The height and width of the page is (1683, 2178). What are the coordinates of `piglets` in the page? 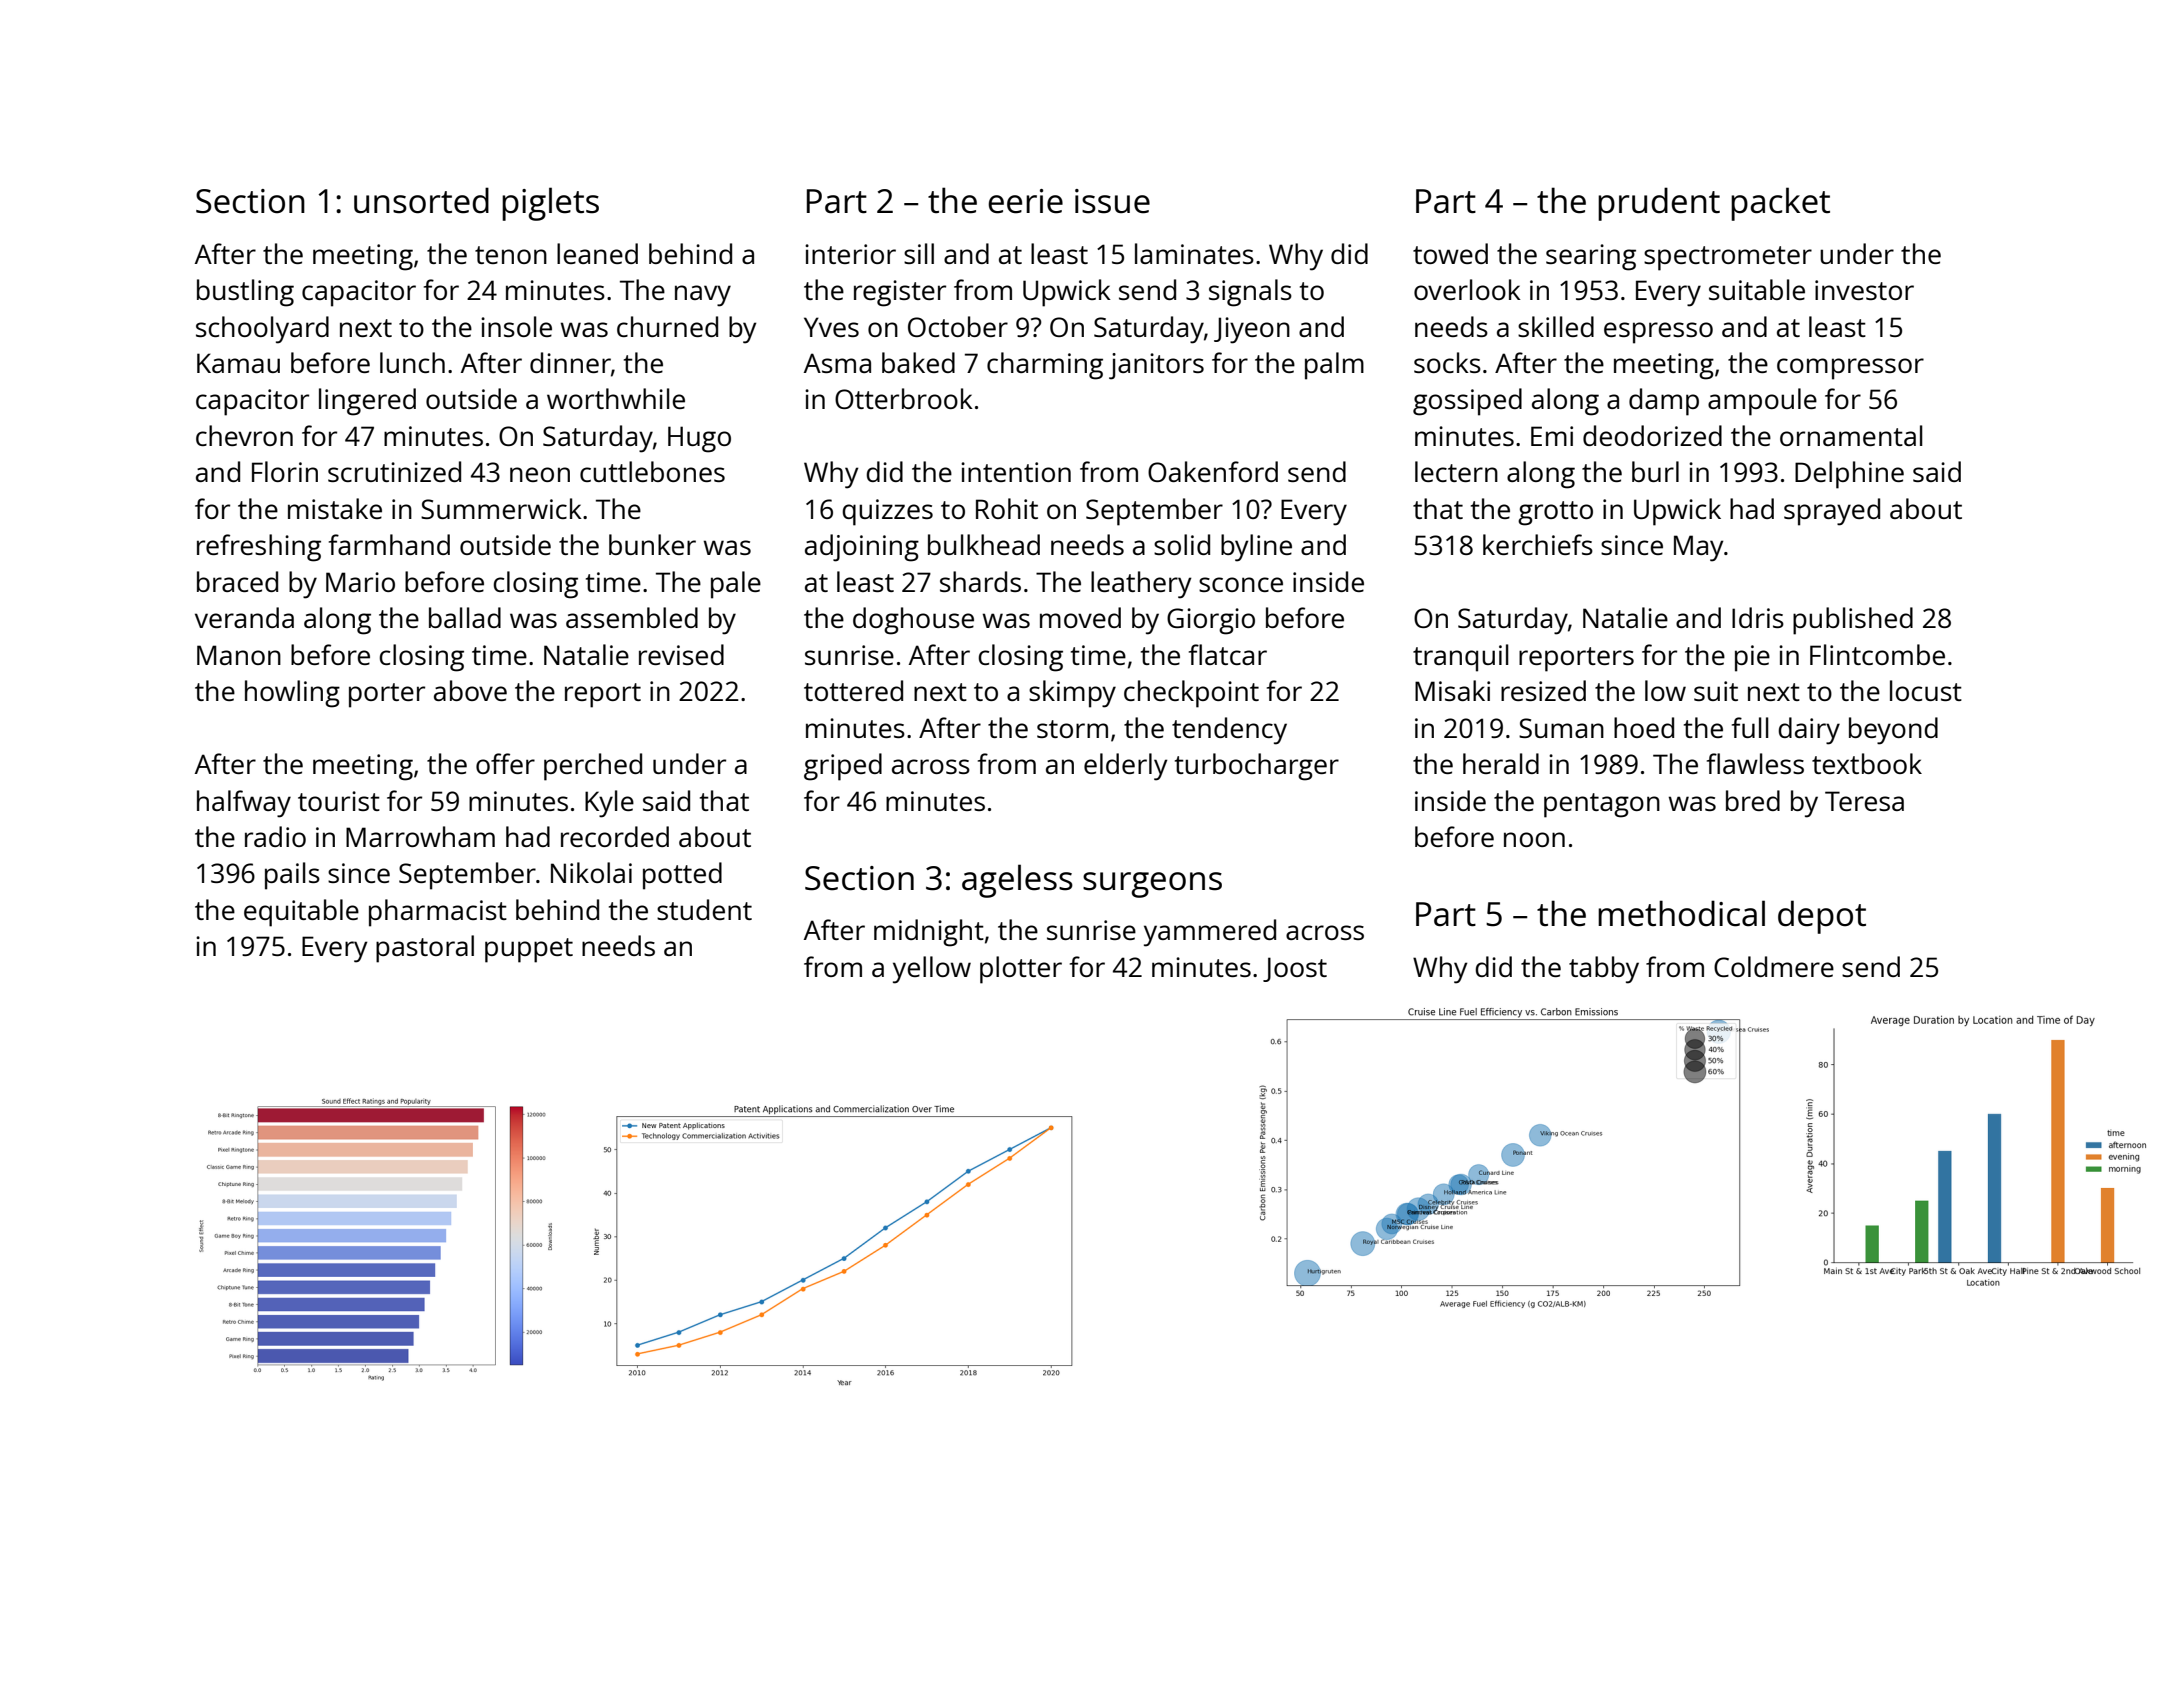 It's located at (550, 204).
